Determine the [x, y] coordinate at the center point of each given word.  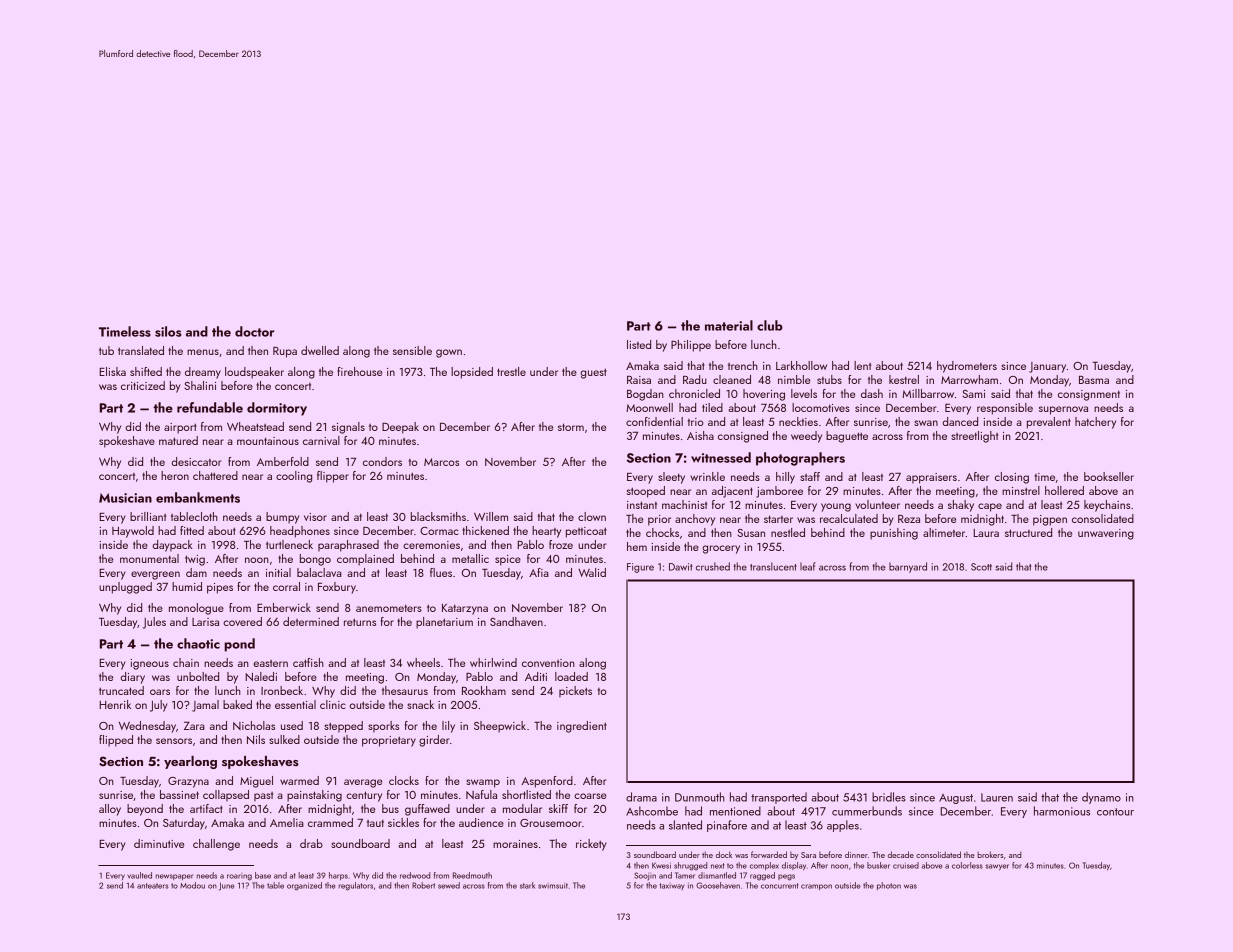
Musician [125, 498]
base [263, 875]
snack [420, 704]
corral [286, 586]
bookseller [1109, 476]
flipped [116, 741]
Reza [909, 519]
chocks [662, 532]
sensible [412, 350]
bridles [889, 797]
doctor [254, 331]
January [1047, 367]
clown [592, 516]
